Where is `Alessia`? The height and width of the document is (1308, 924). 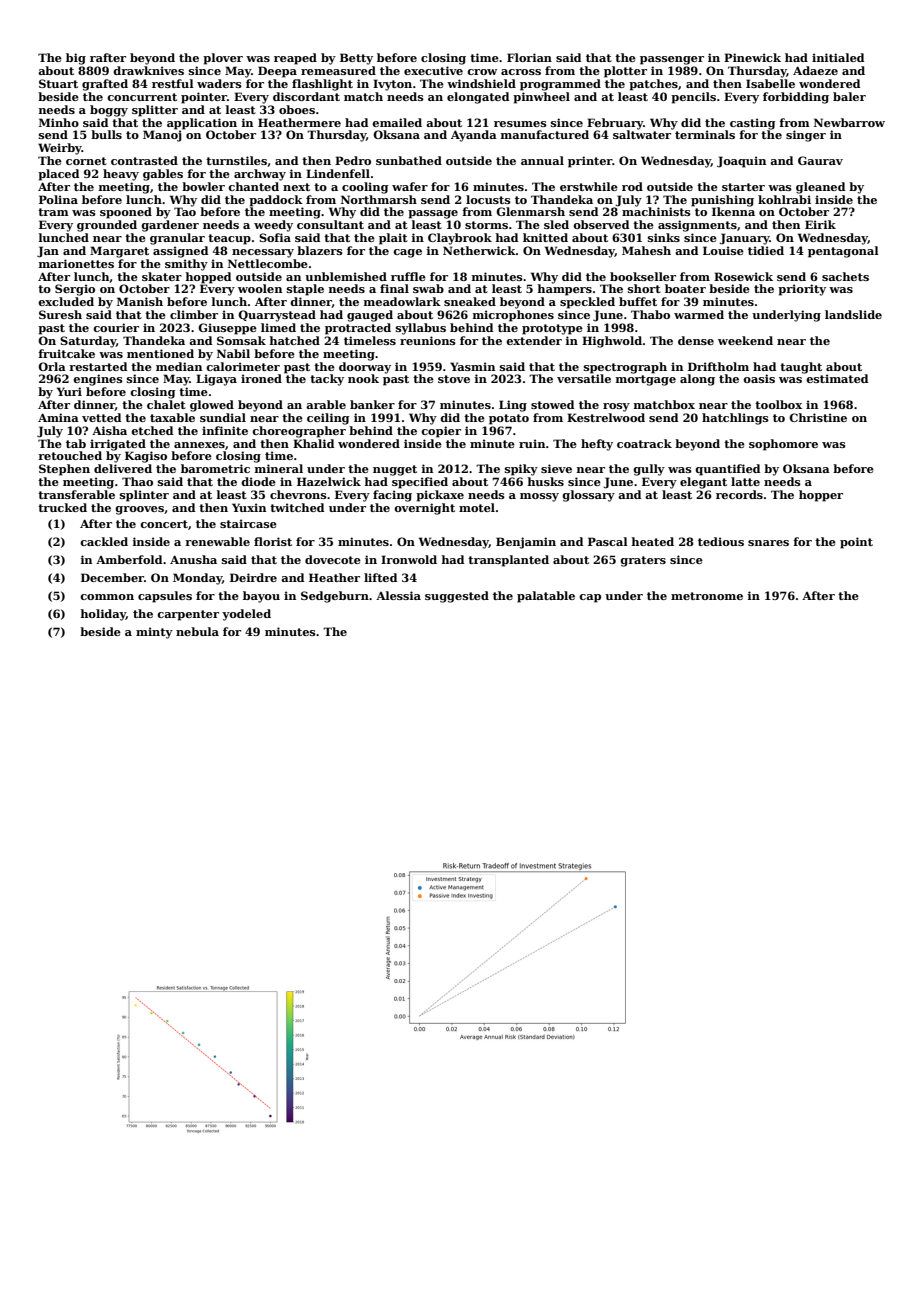
Alessia is located at coordinates (398, 595).
